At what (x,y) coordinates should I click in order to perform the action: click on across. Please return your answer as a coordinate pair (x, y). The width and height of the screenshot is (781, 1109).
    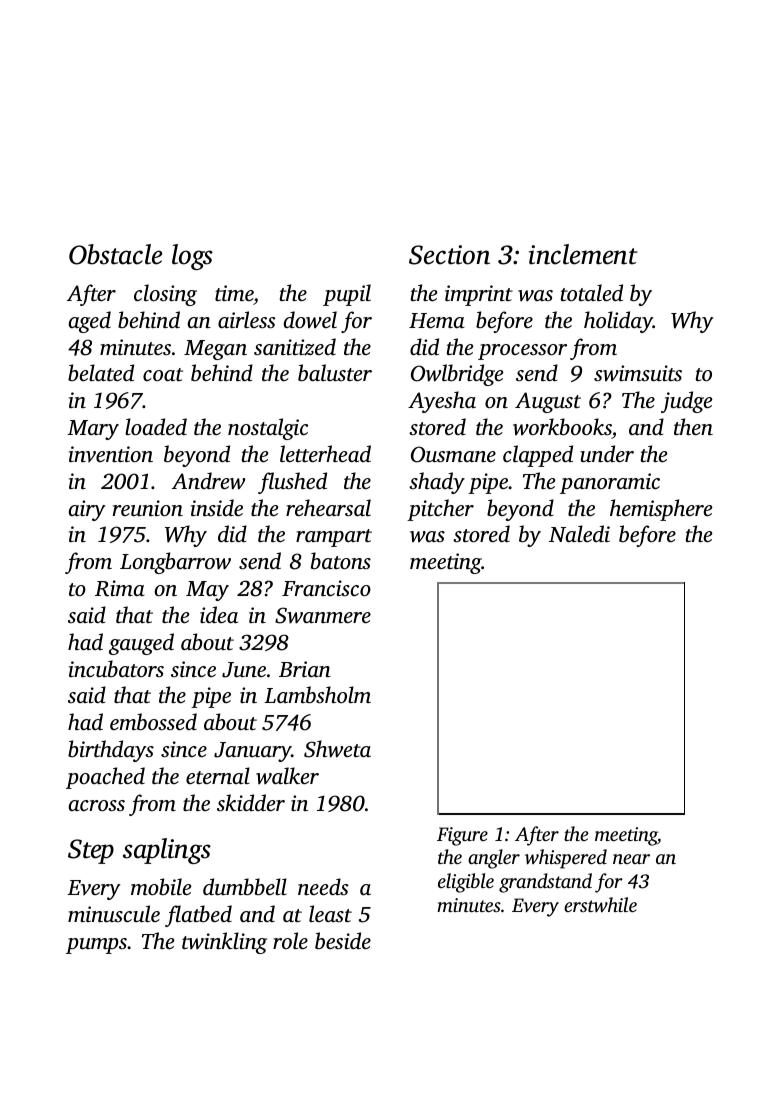
    Looking at the image, I should click on (97, 805).
